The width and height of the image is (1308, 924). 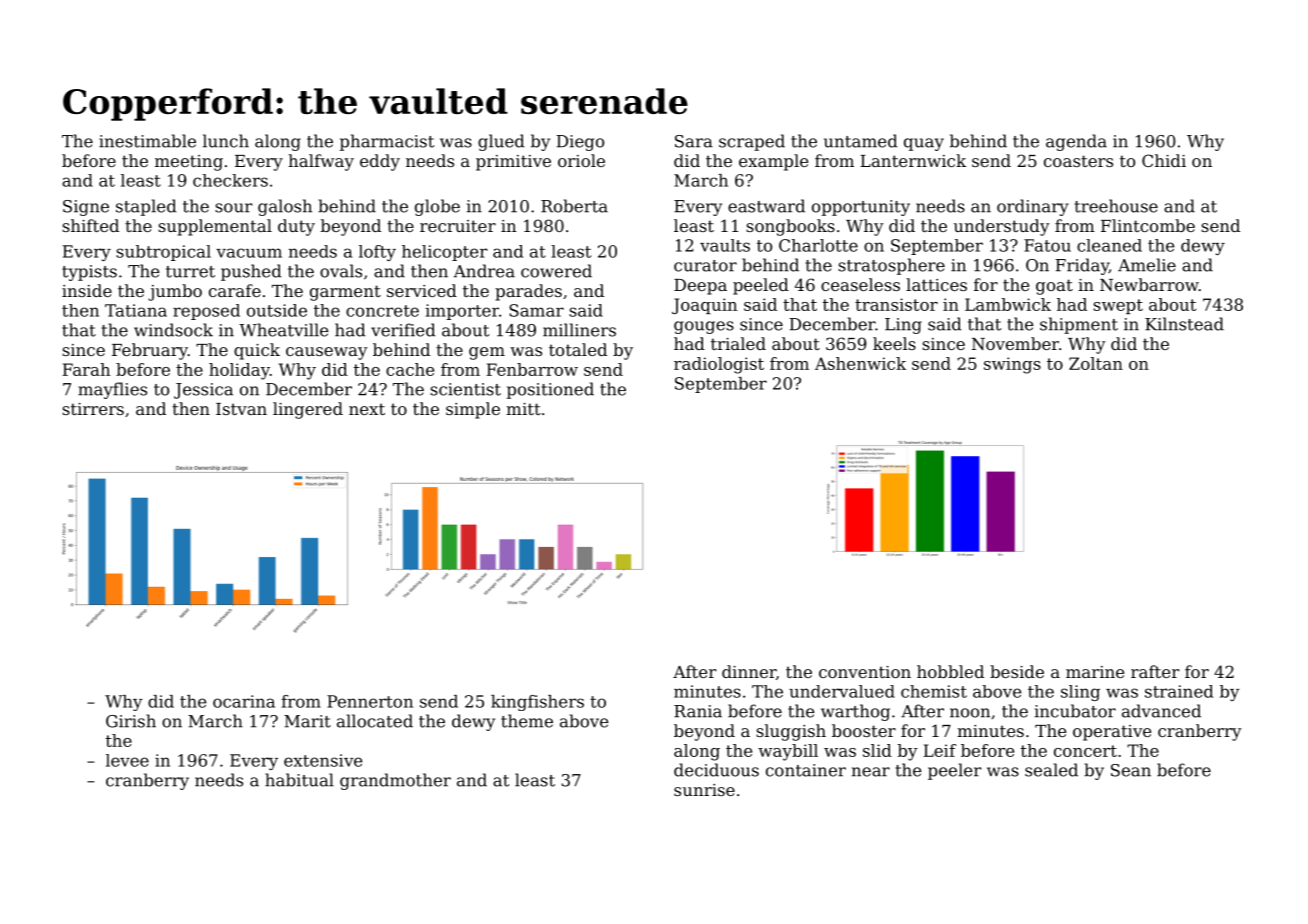 I want to click on Zoltan, so click(x=1096, y=363).
